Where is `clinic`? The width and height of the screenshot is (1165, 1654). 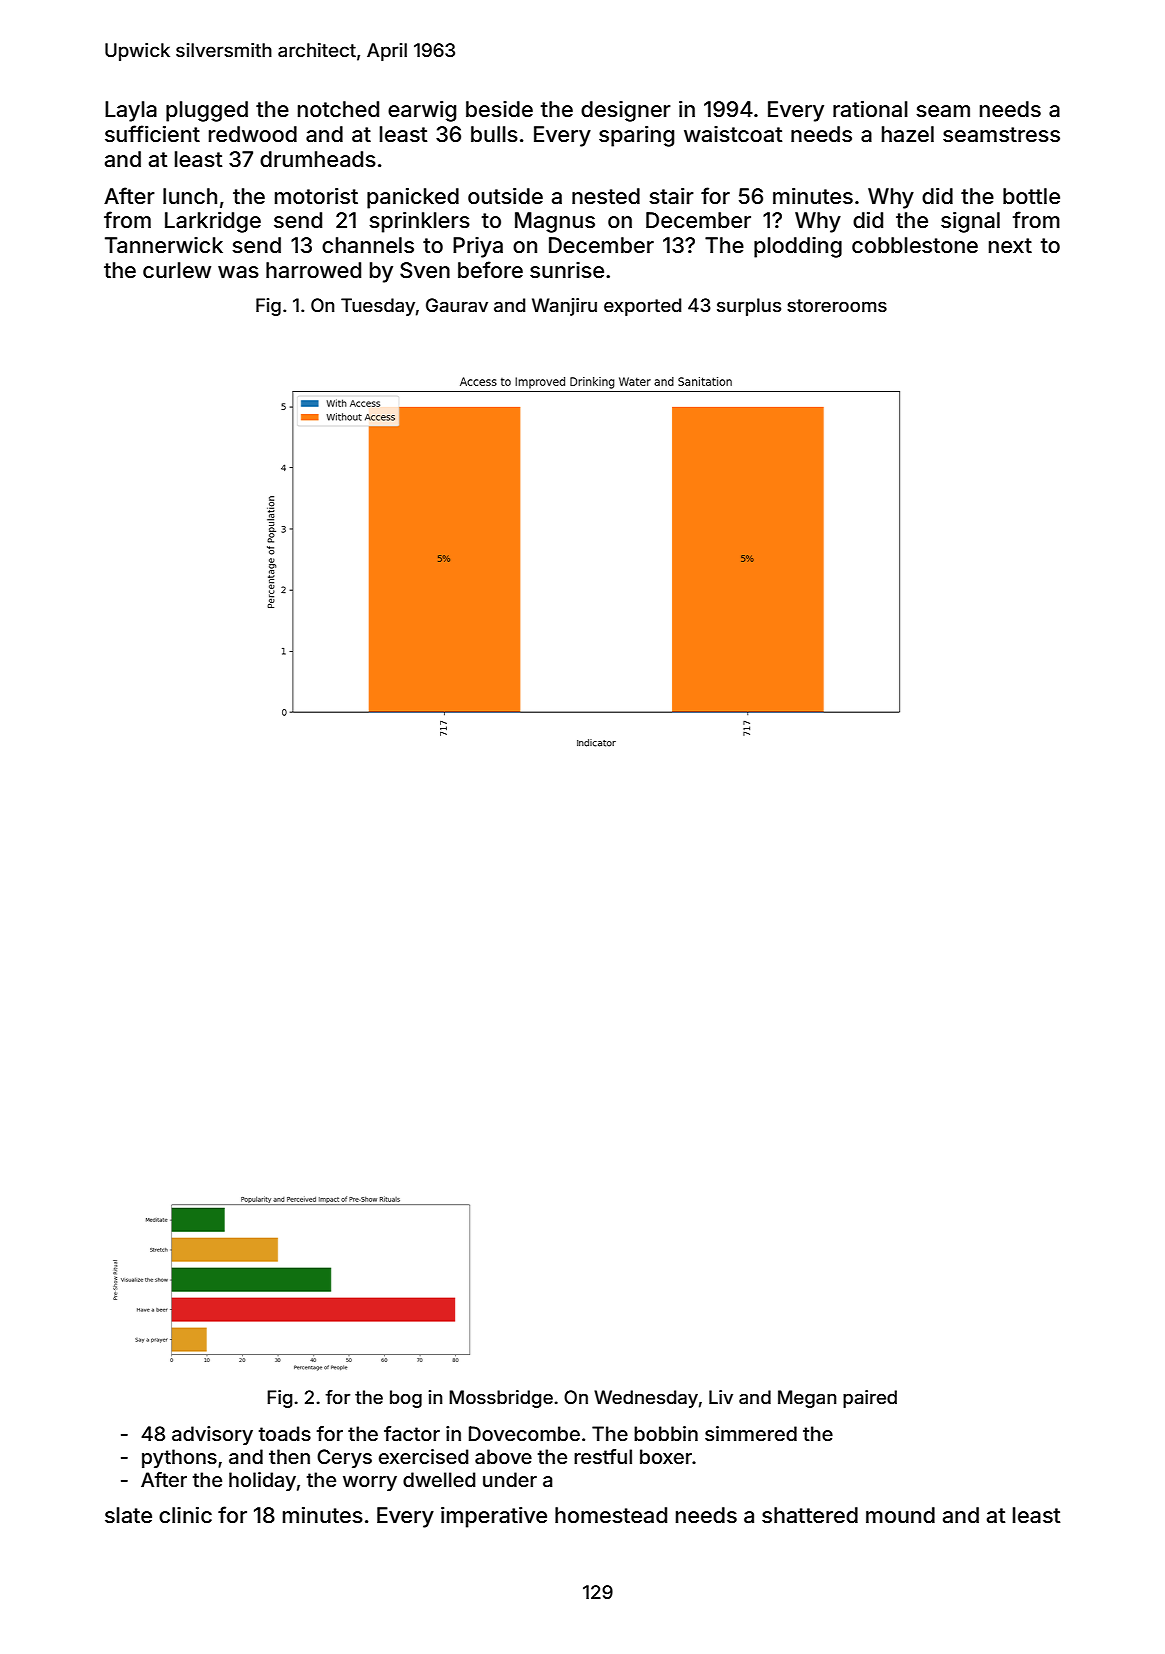
clinic is located at coordinates (185, 1515).
